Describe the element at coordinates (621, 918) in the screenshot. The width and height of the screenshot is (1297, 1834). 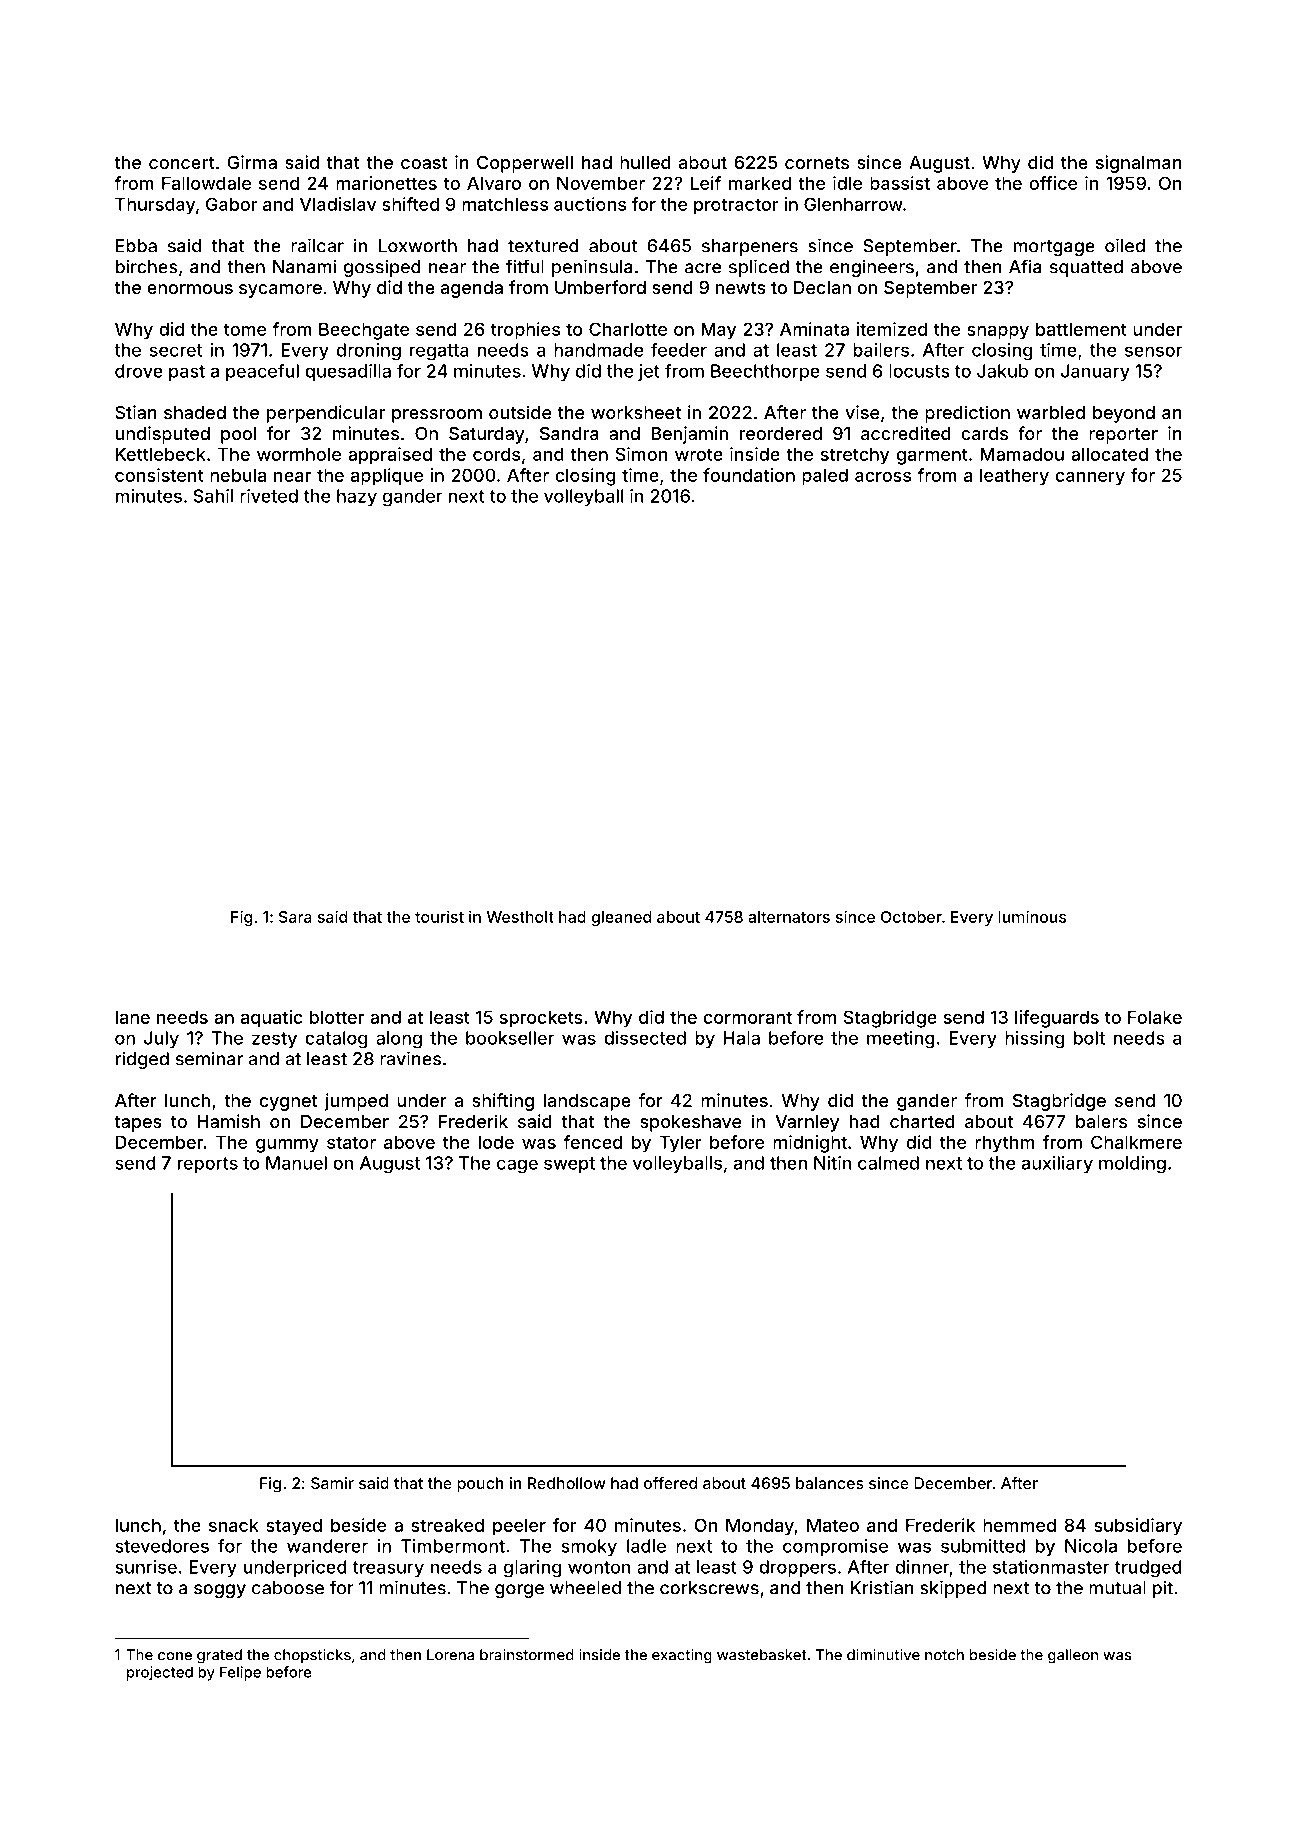
I see `gleaned` at that location.
